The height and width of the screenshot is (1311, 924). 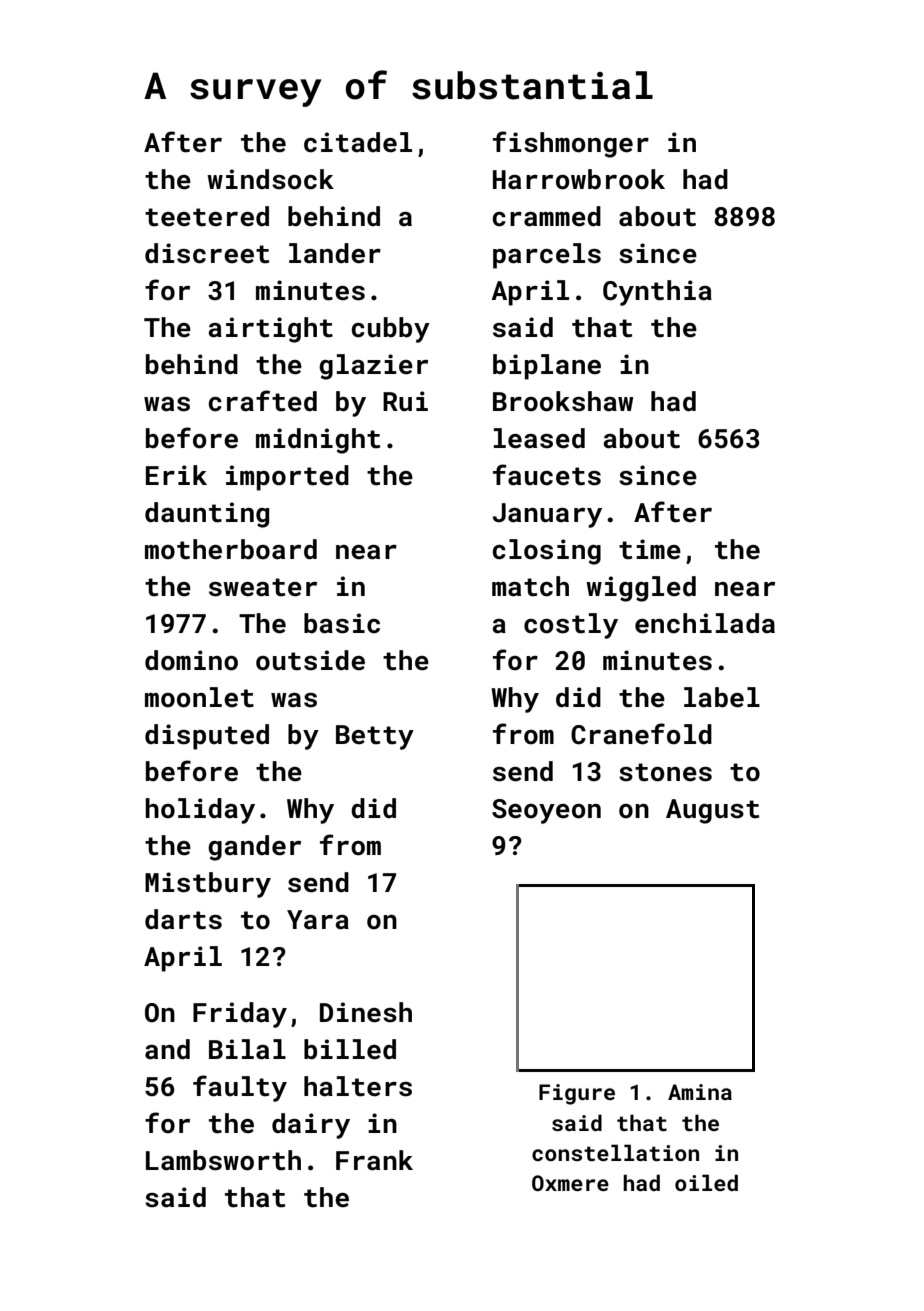 I want to click on Seoyeon, so click(x=546, y=811).
